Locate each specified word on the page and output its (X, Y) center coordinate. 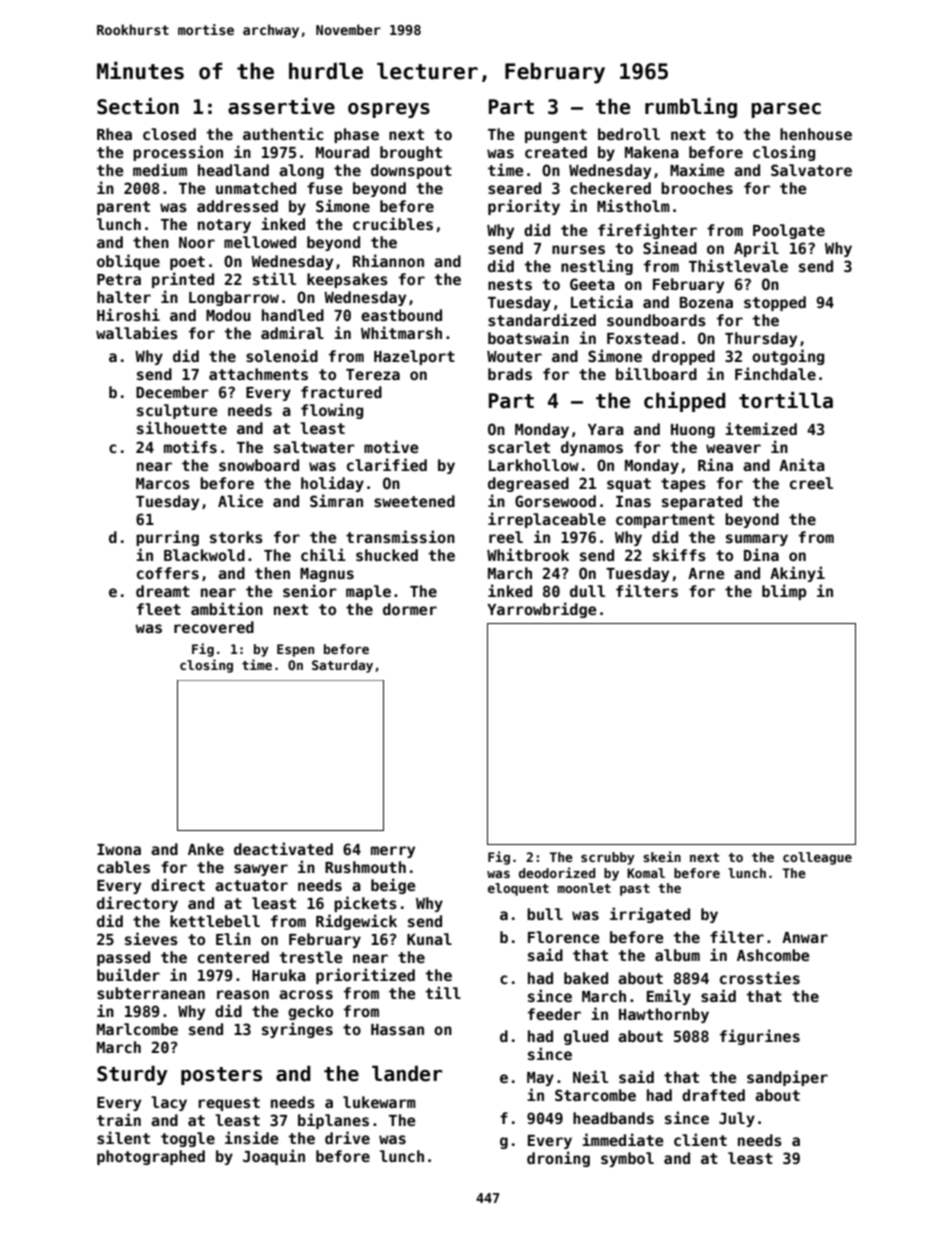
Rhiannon (388, 260)
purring (167, 538)
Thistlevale (738, 265)
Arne (706, 573)
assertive (281, 106)
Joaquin (274, 1157)
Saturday (342, 666)
